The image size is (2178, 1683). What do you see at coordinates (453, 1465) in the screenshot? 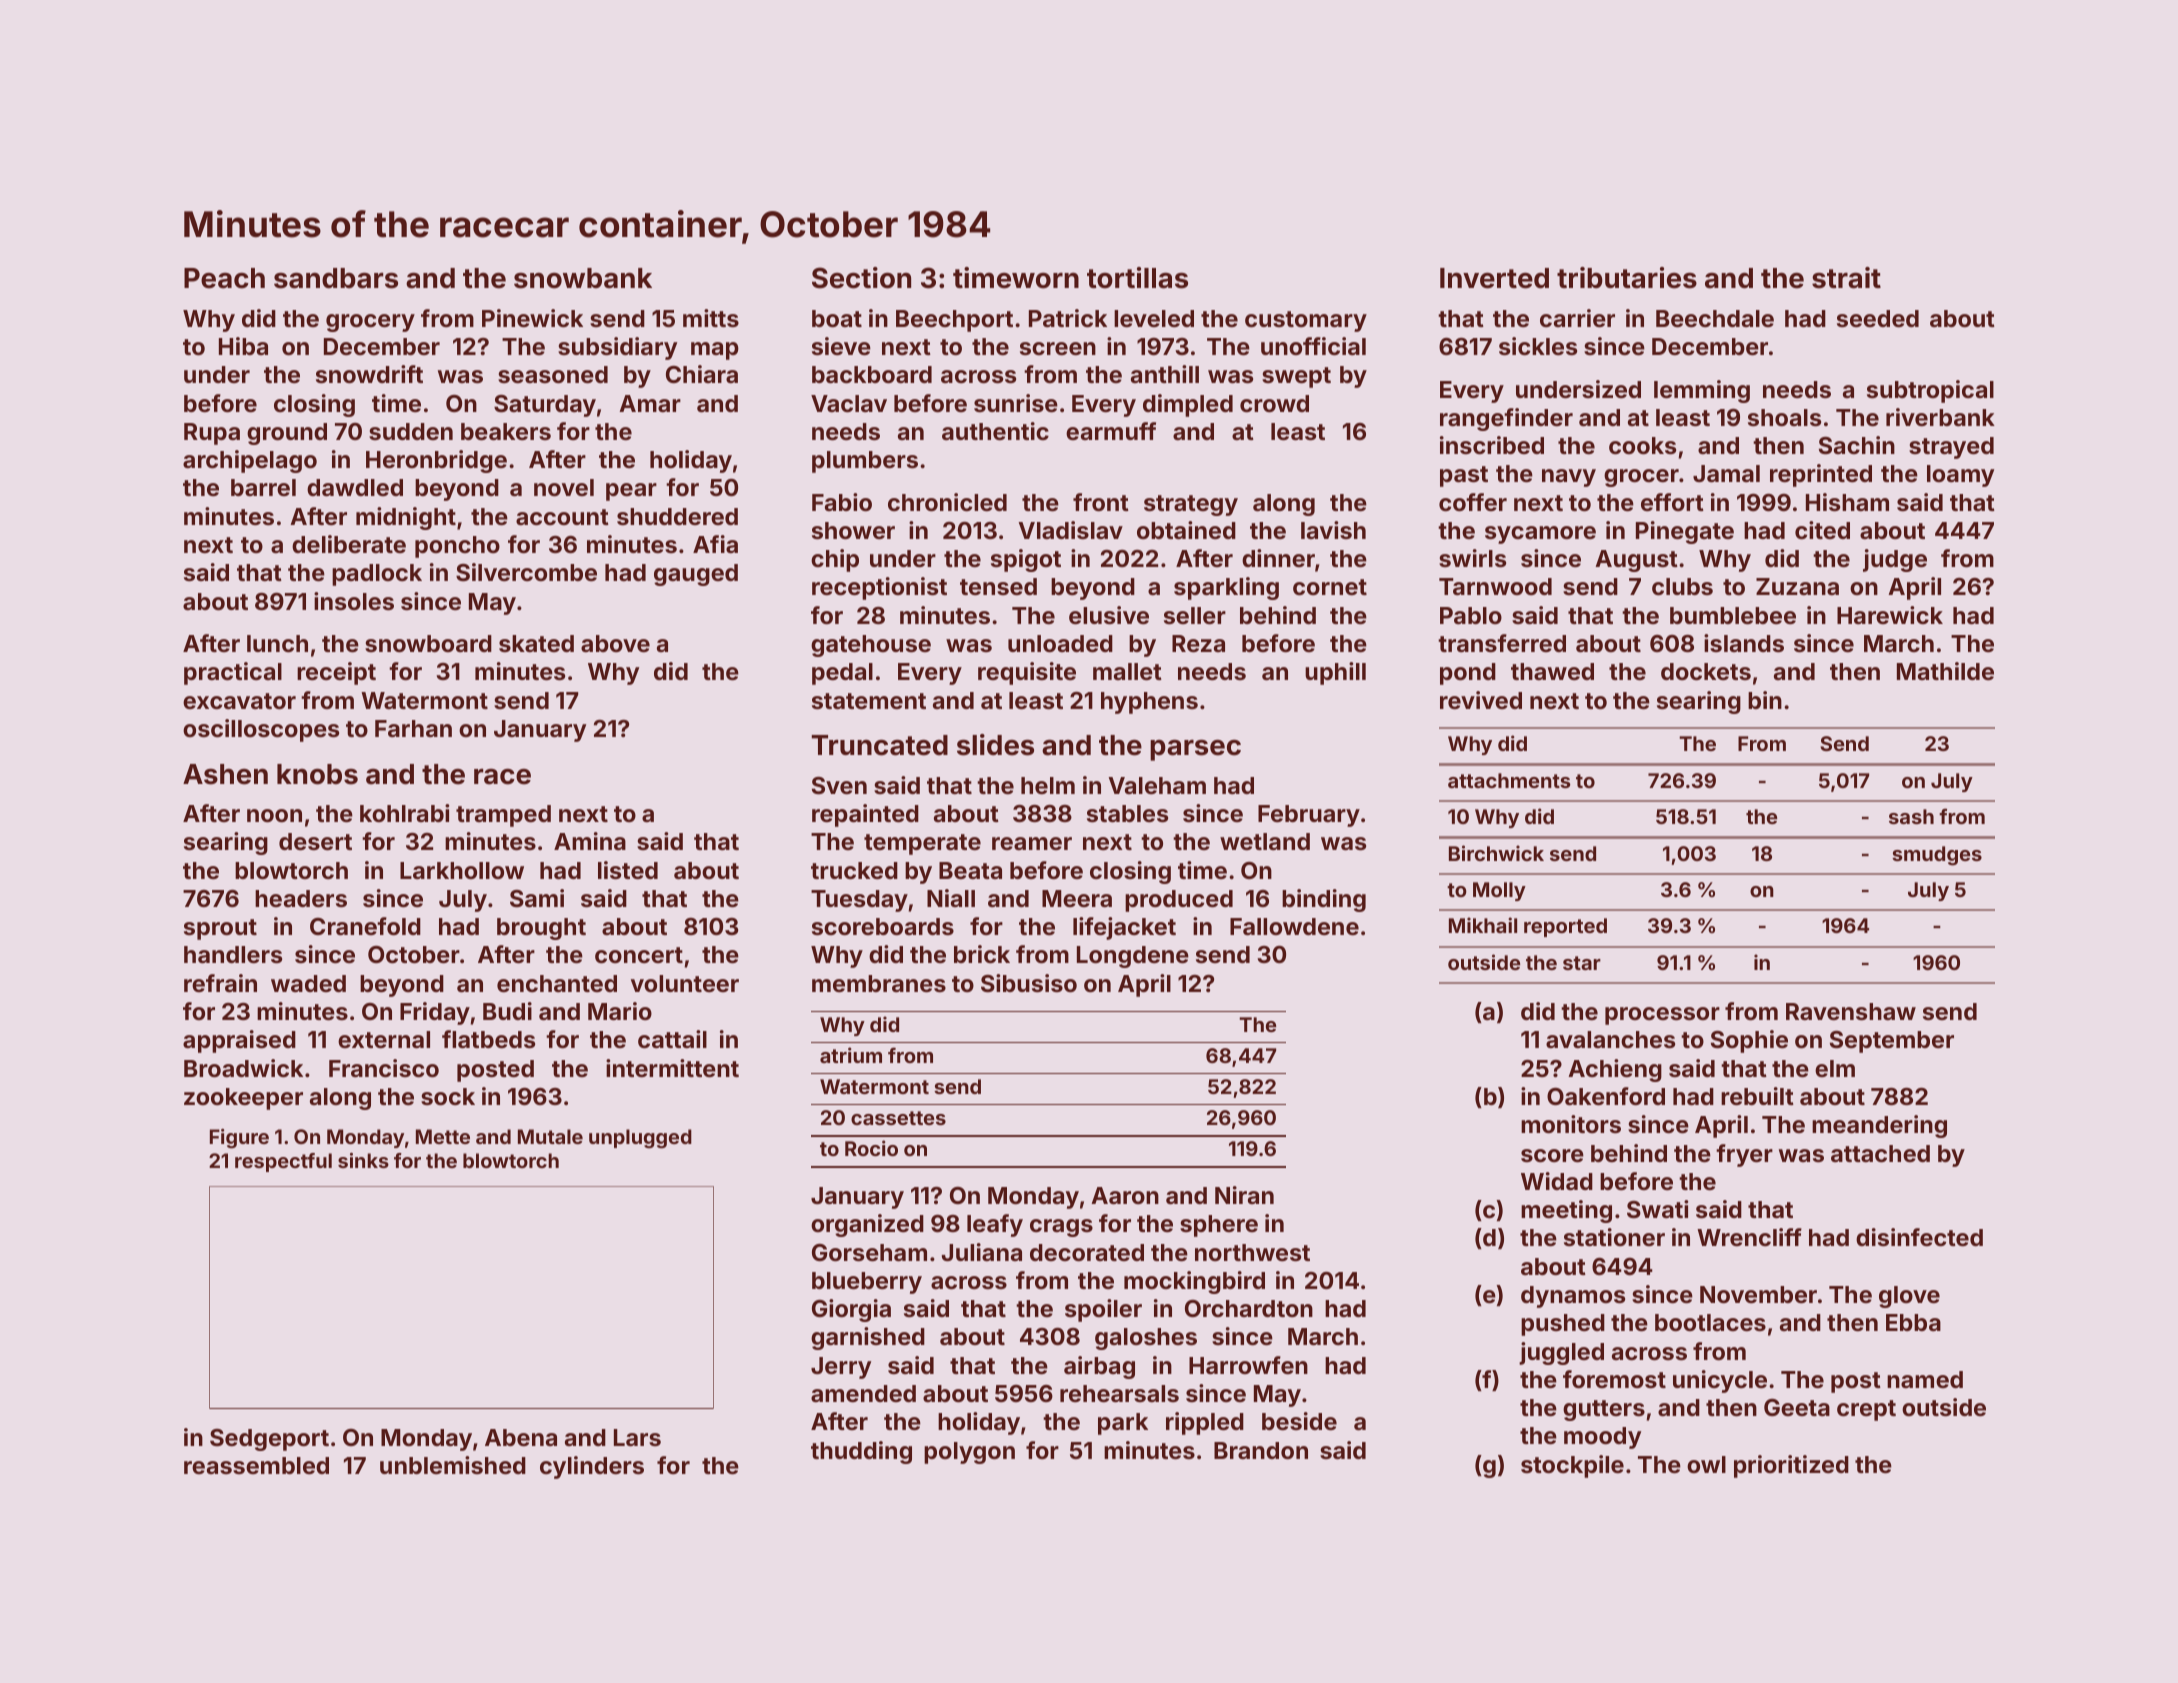
I see `unblemished` at bounding box center [453, 1465].
